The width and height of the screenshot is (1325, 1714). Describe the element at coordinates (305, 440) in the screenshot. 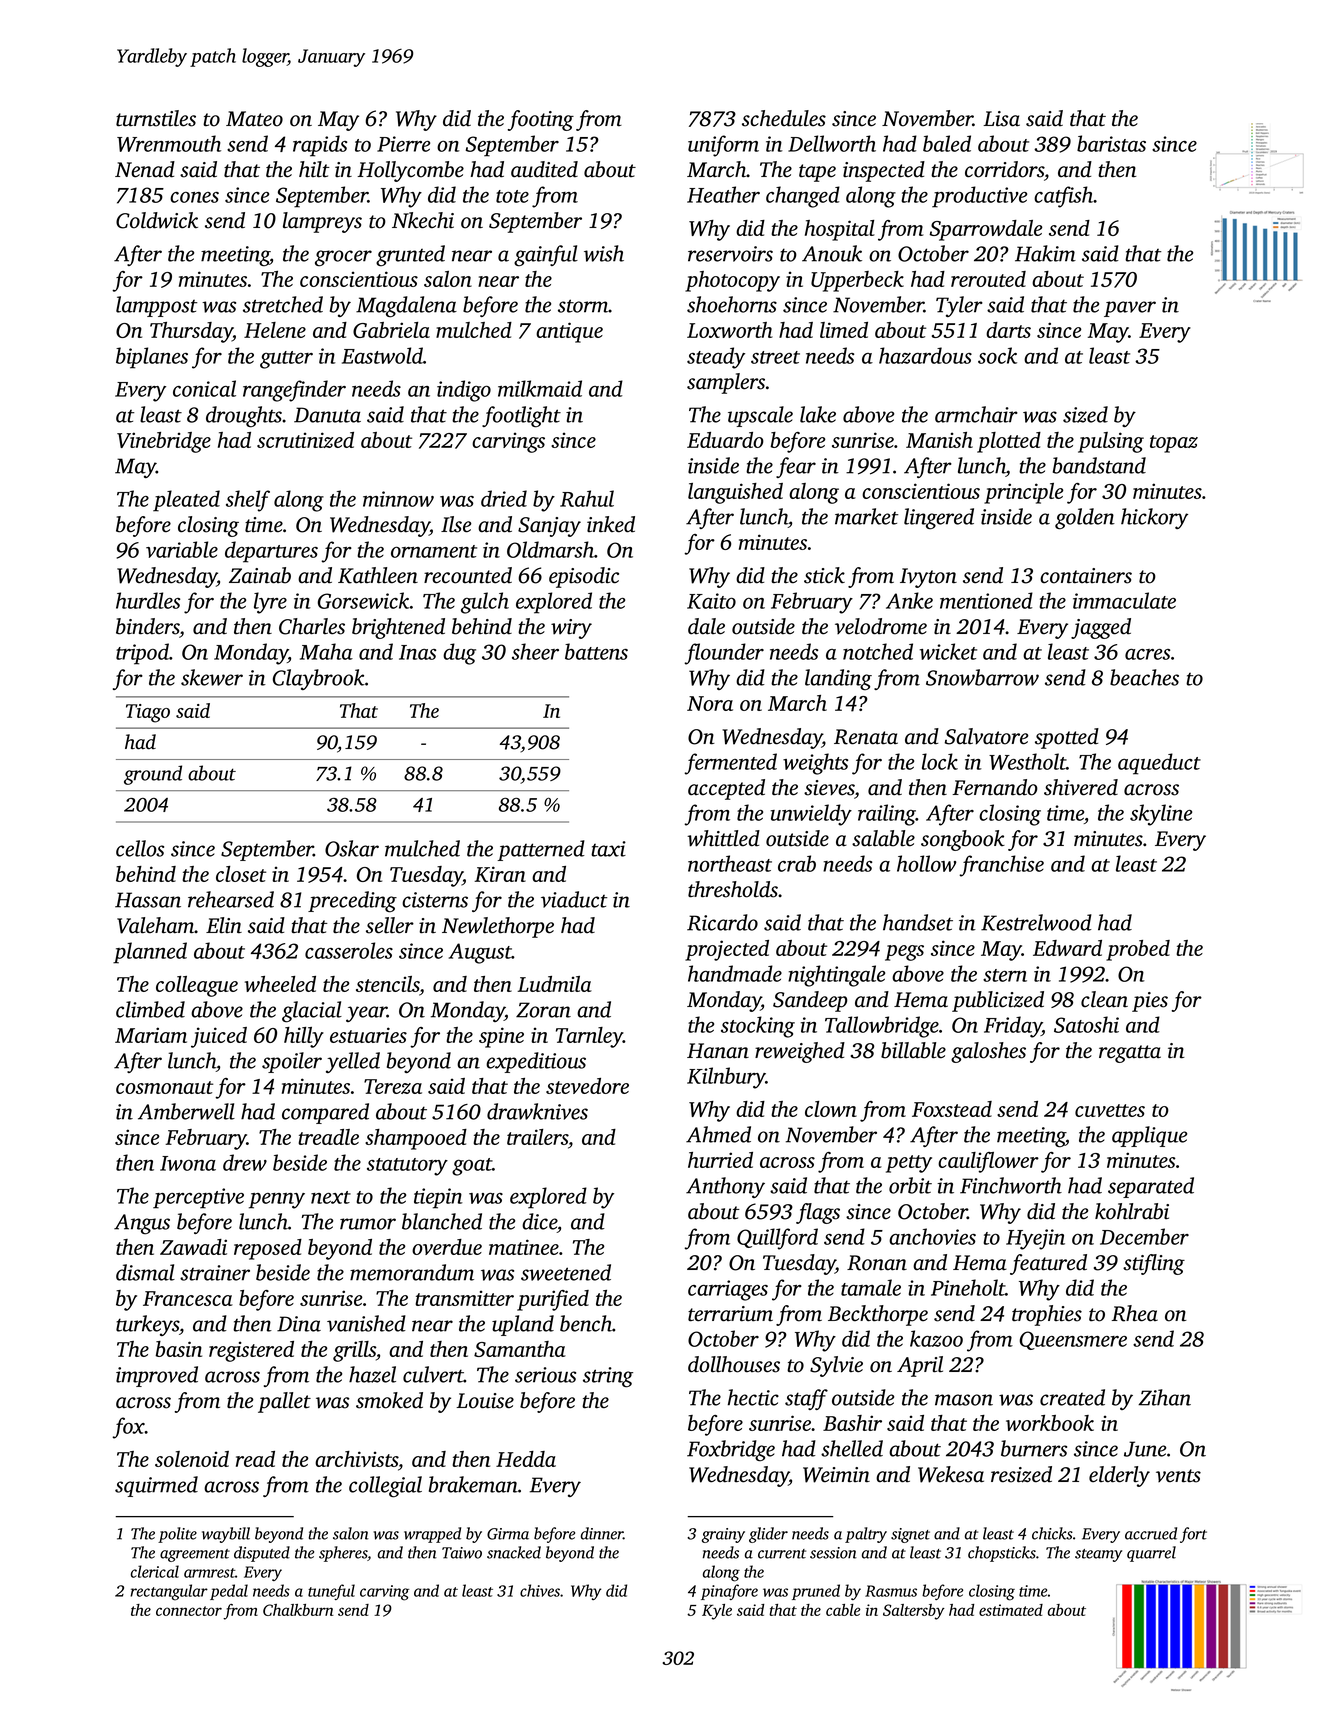

I see `scrutinized` at that location.
